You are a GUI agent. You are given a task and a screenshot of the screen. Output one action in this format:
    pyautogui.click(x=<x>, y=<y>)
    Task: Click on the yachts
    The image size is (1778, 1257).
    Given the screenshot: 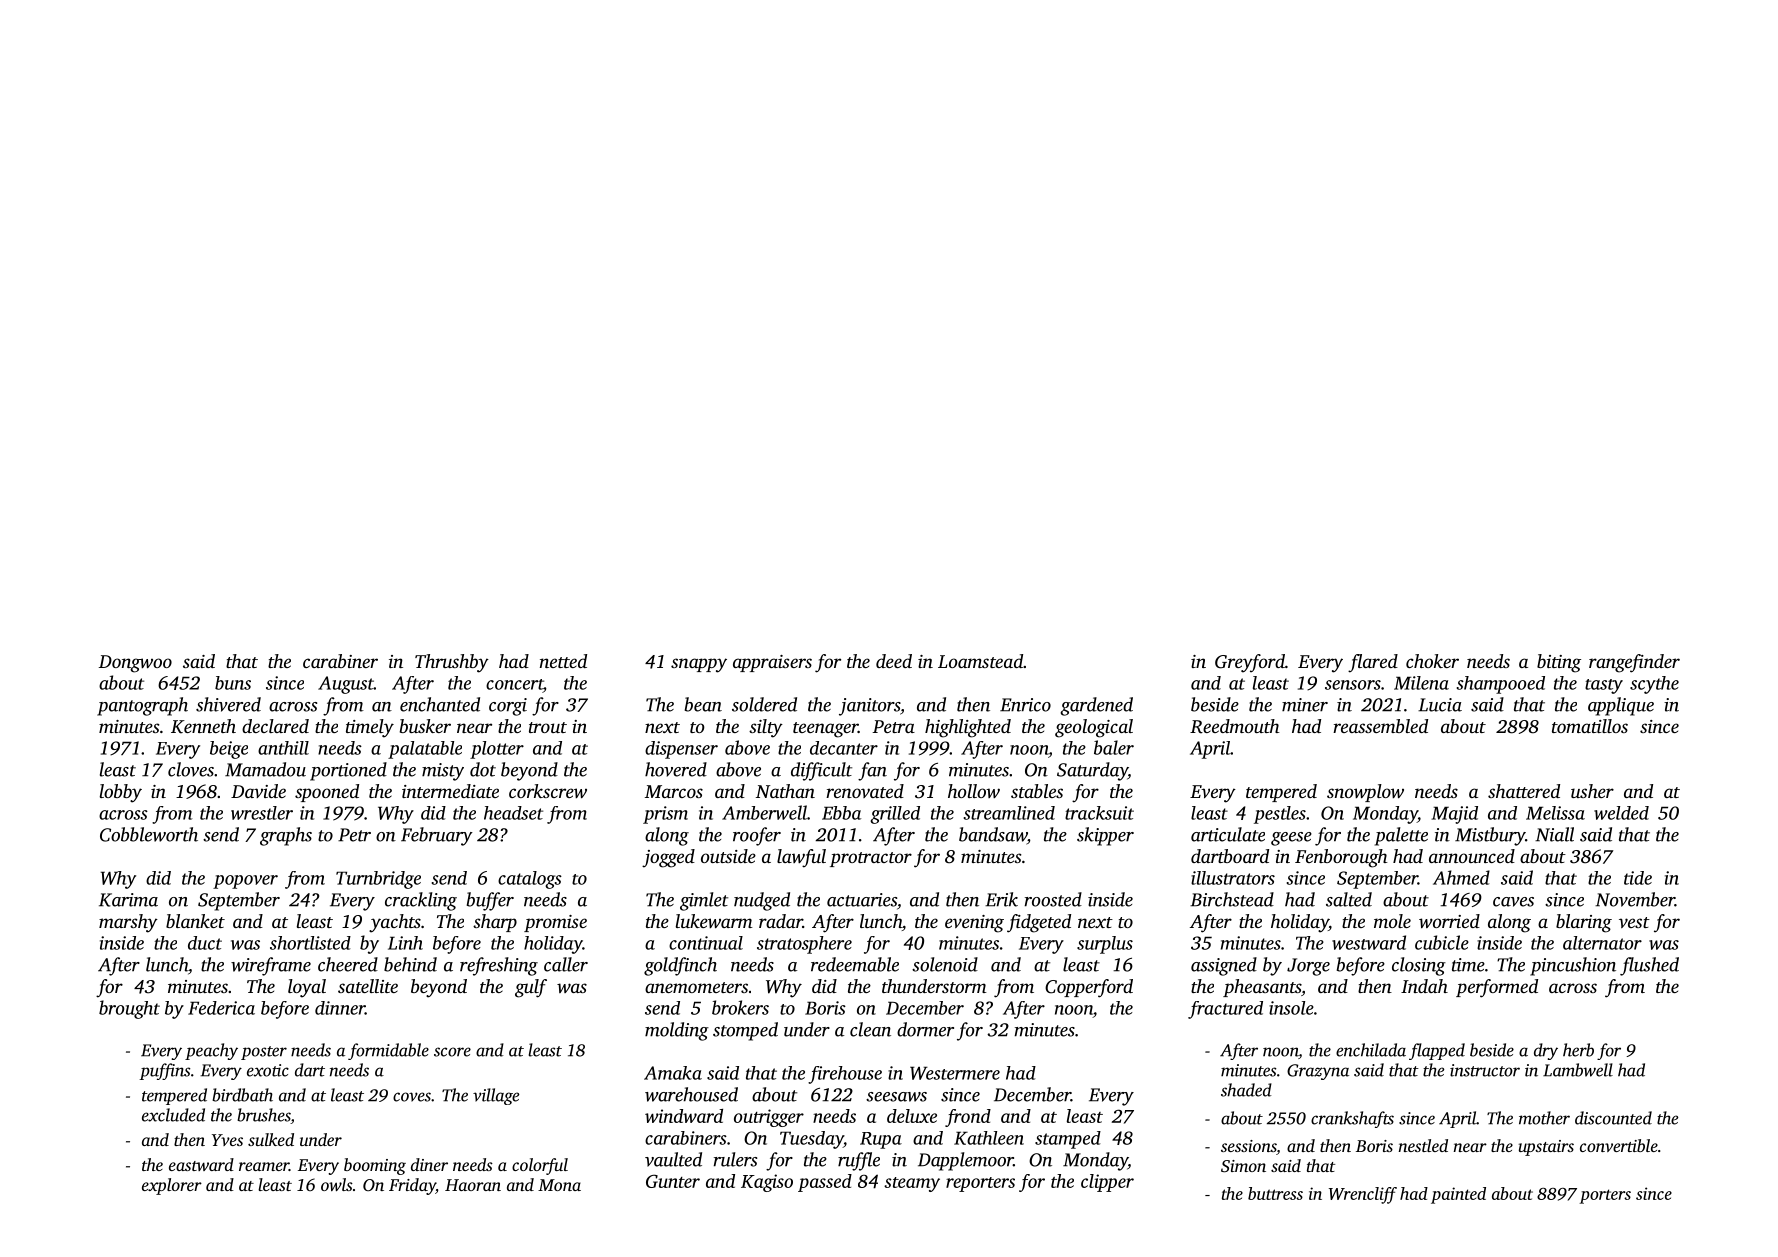 What is the action you would take?
    pyautogui.click(x=395, y=923)
